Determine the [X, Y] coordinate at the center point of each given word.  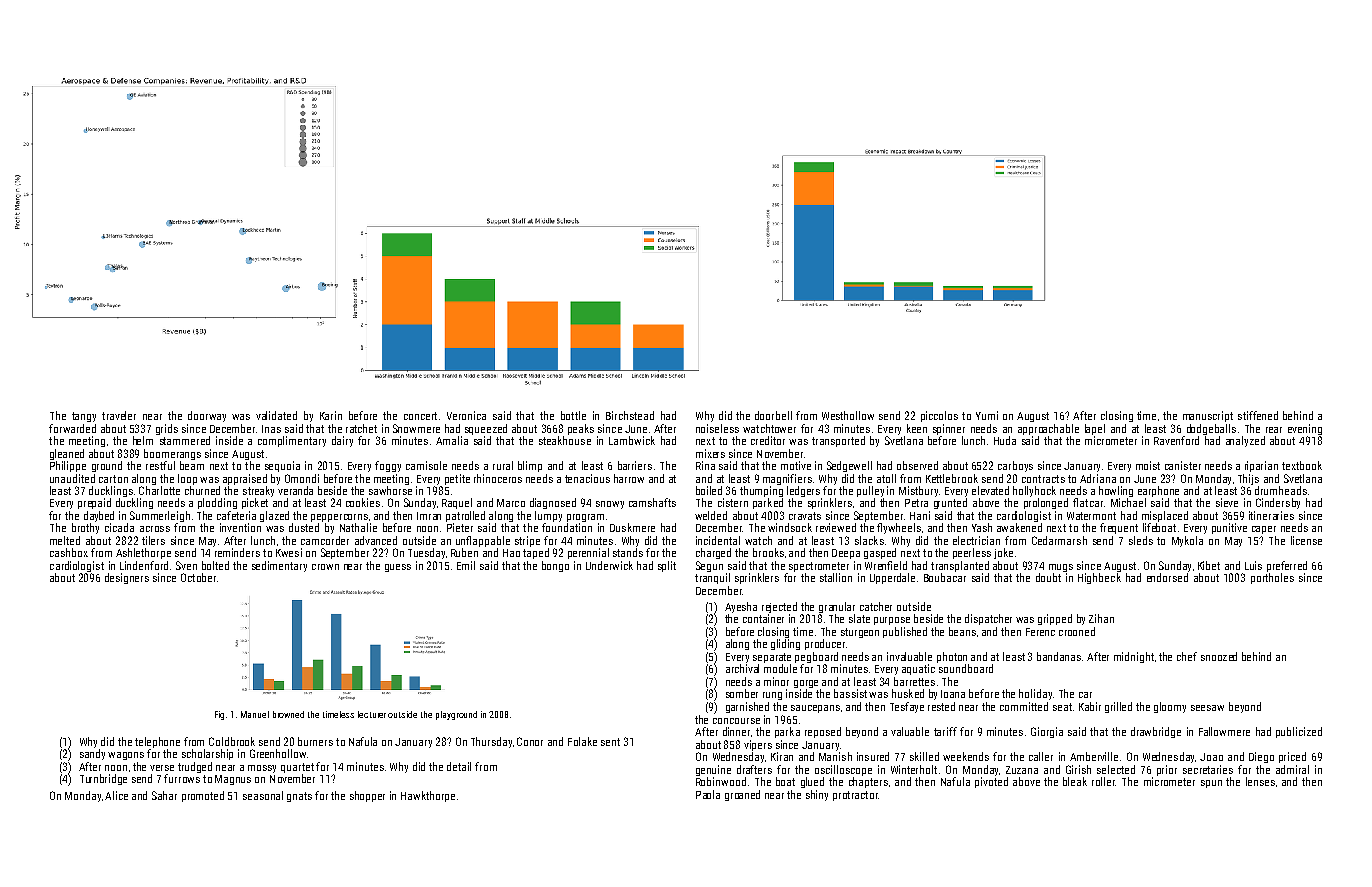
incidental [718, 540]
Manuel [255, 714]
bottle [573, 415]
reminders [237, 552]
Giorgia [1047, 732]
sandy [92, 754]
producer [825, 644]
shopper [367, 796]
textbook [1302, 465]
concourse [736, 721]
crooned [1077, 631]
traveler [119, 415]
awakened [1019, 527]
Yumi [987, 415]
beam [192, 465]
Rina [705, 465]
